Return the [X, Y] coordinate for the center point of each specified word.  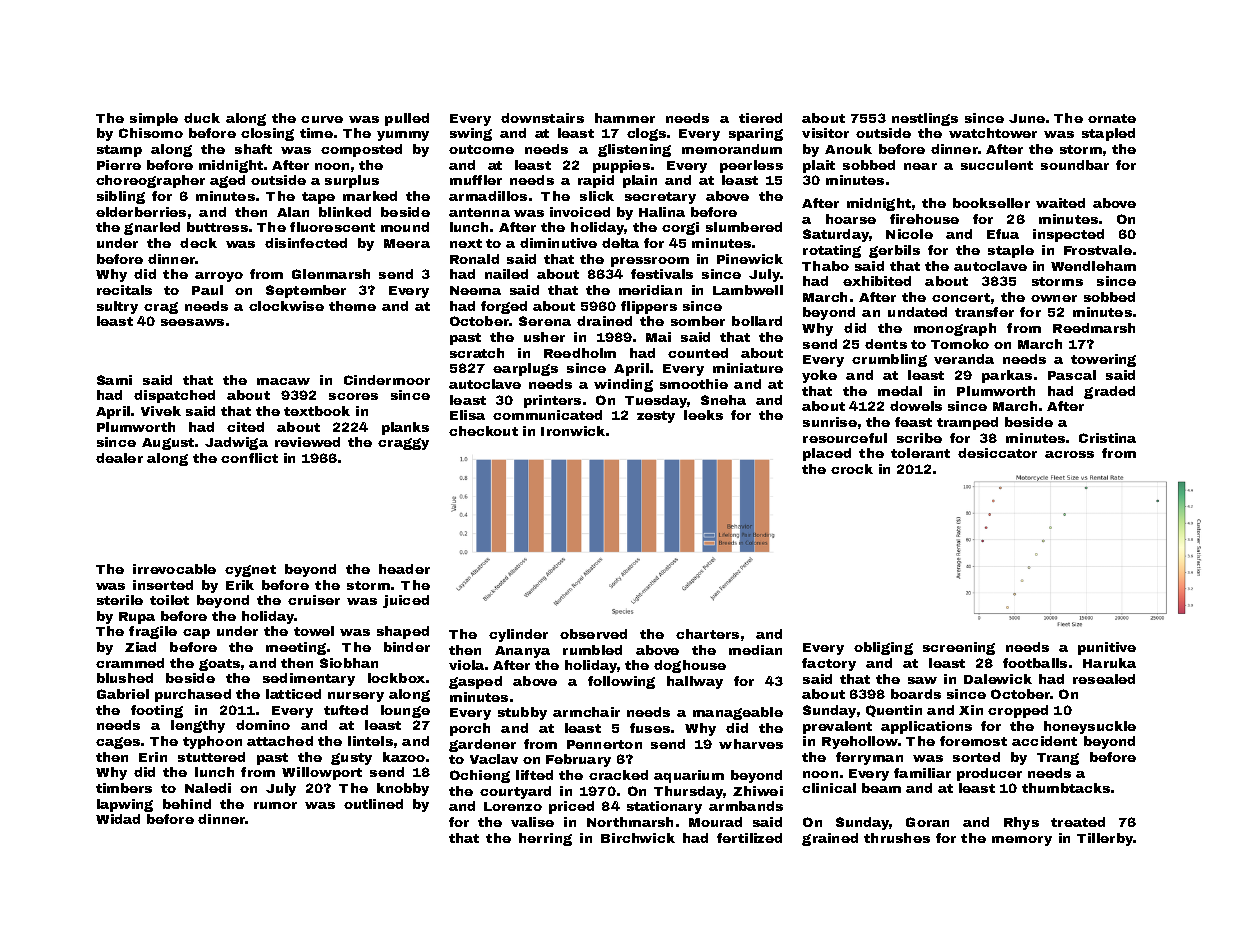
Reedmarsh [1094, 328]
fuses [650, 728]
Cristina [1107, 438]
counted [698, 353]
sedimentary [309, 679]
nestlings [925, 119]
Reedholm [580, 353]
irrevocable [174, 569]
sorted [976, 757]
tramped [967, 423]
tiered [760, 118]
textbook [317, 411]
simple [154, 119]
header [404, 569]
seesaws [192, 322]
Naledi [208, 788]
